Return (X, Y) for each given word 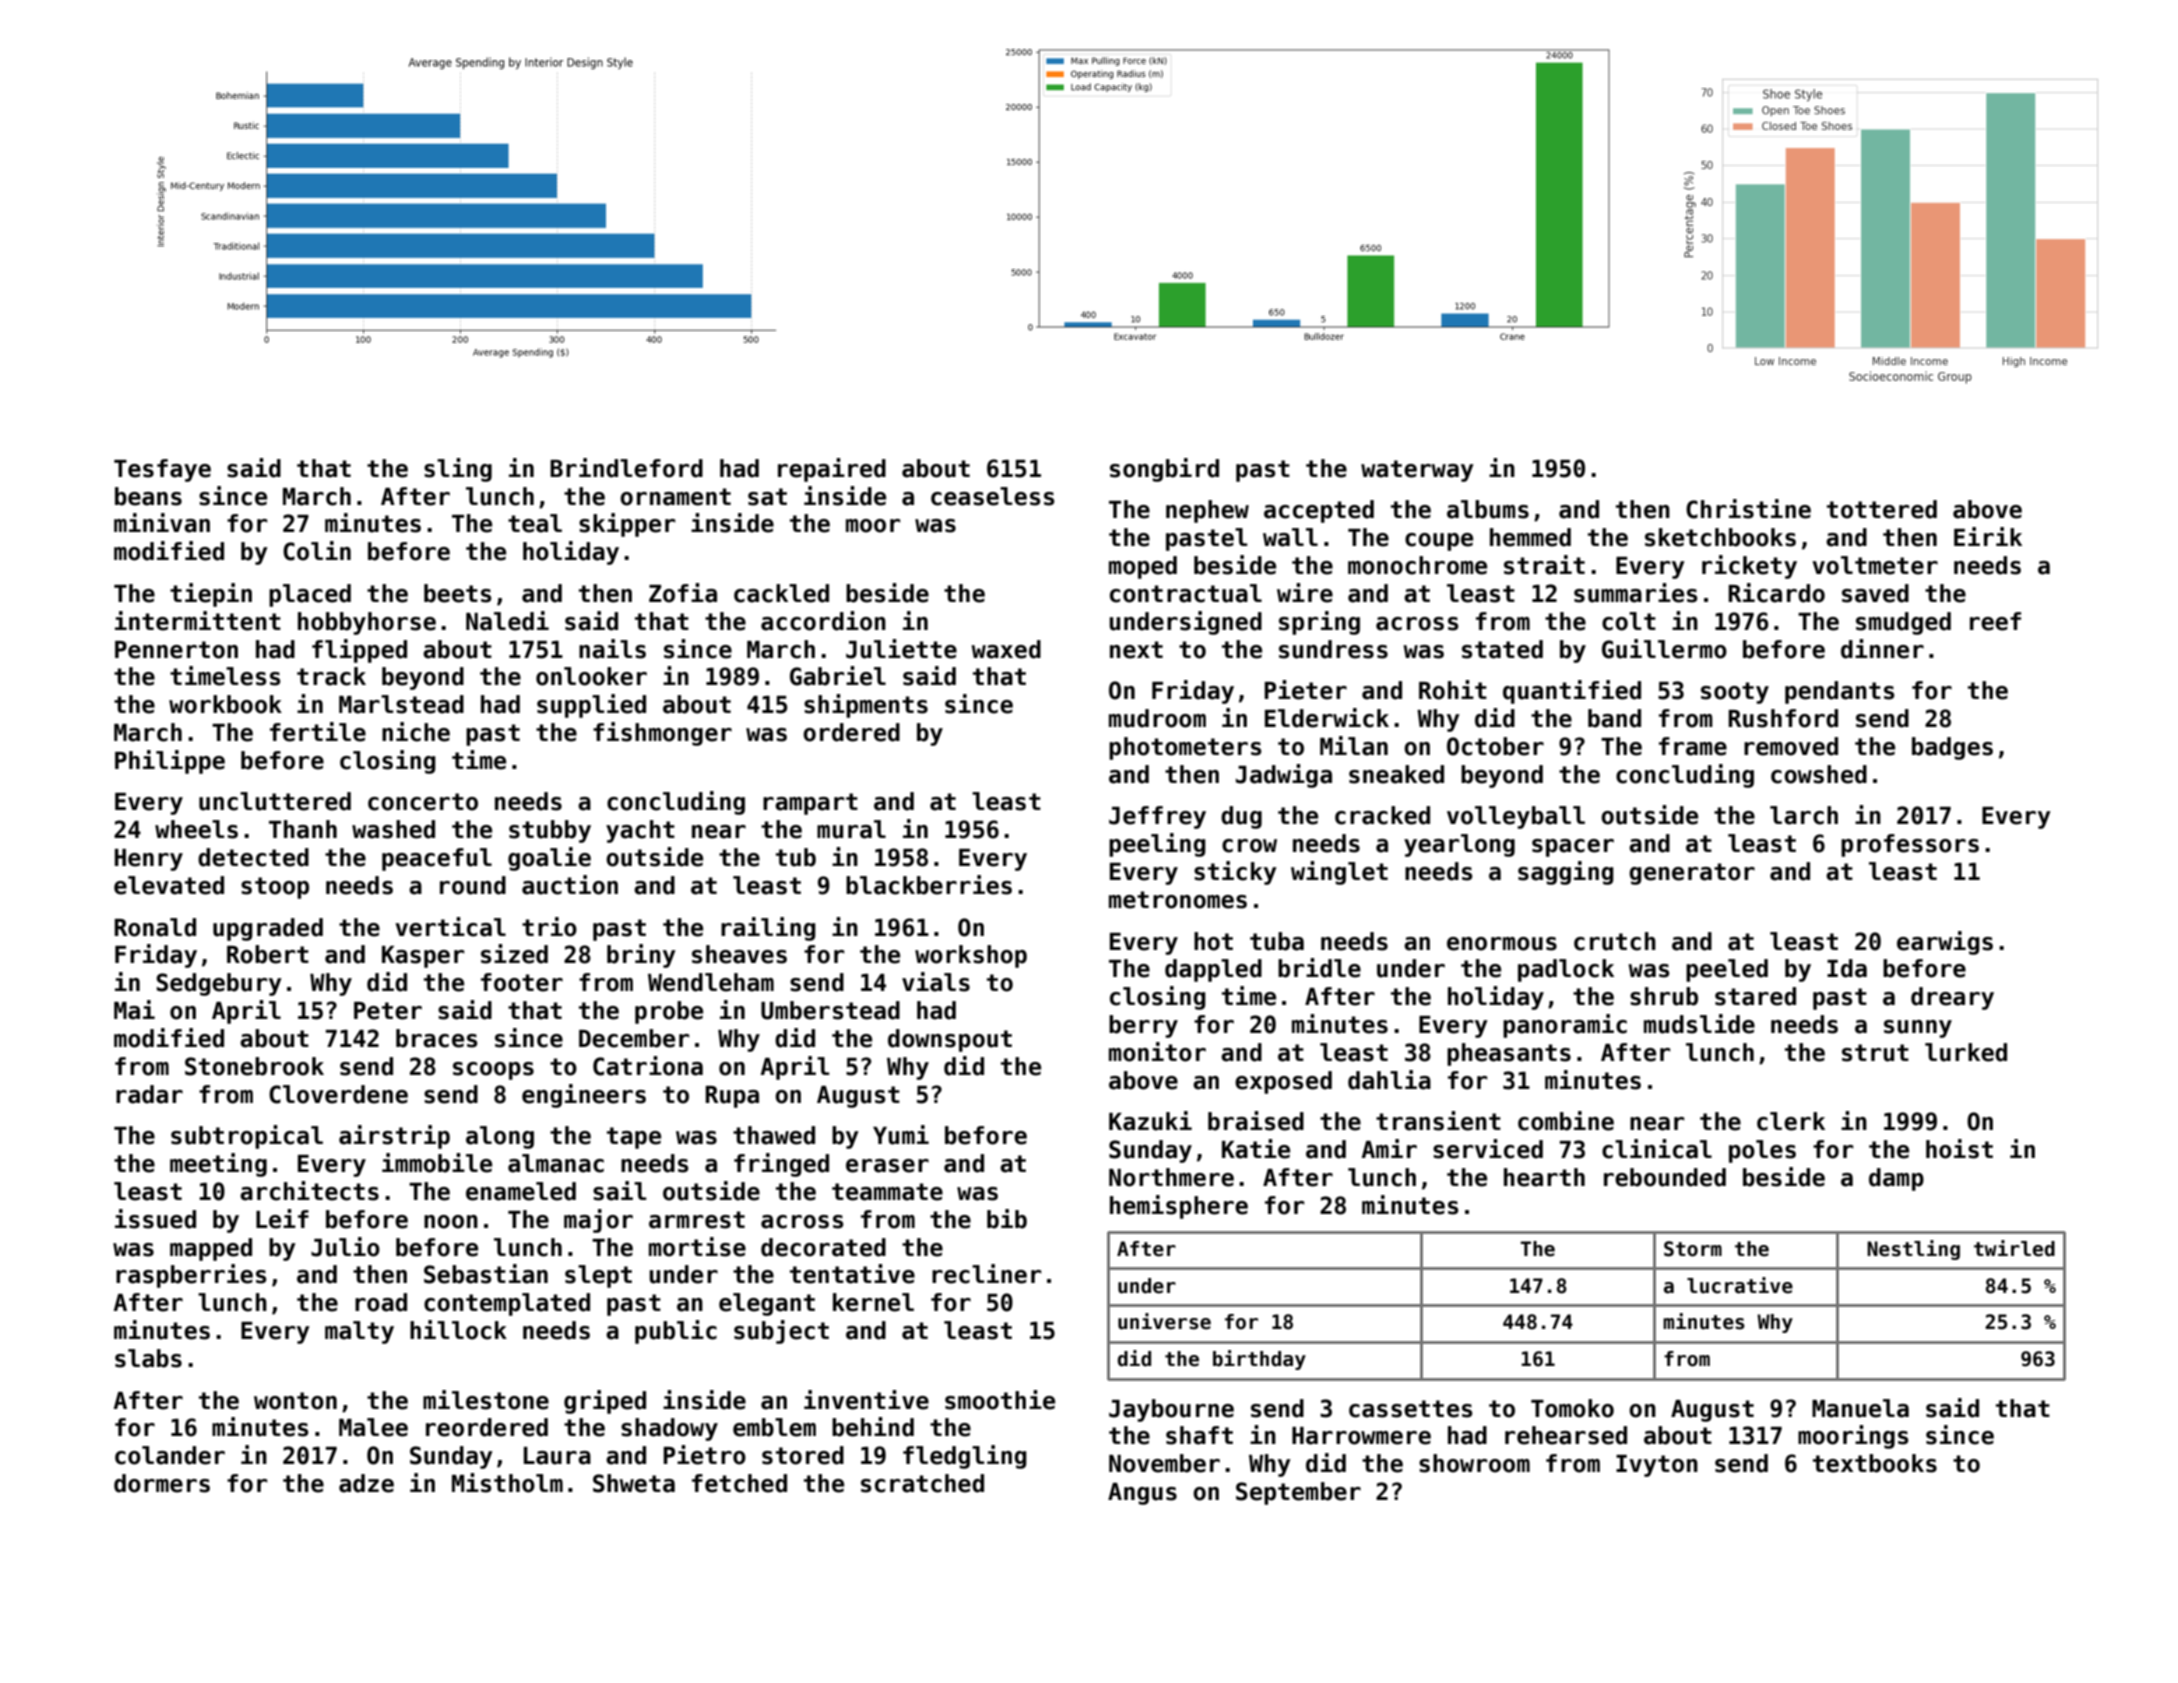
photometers (1185, 748)
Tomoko (1572, 1408)
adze (366, 1483)
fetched (739, 1483)
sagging (1566, 873)
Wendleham (711, 982)
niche (416, 732)
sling (458, 470)
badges (1952, 748)
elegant (767, 1304)
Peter (388, 1011)
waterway (1417, 471)
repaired (832, 470)
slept (598, 1276)
